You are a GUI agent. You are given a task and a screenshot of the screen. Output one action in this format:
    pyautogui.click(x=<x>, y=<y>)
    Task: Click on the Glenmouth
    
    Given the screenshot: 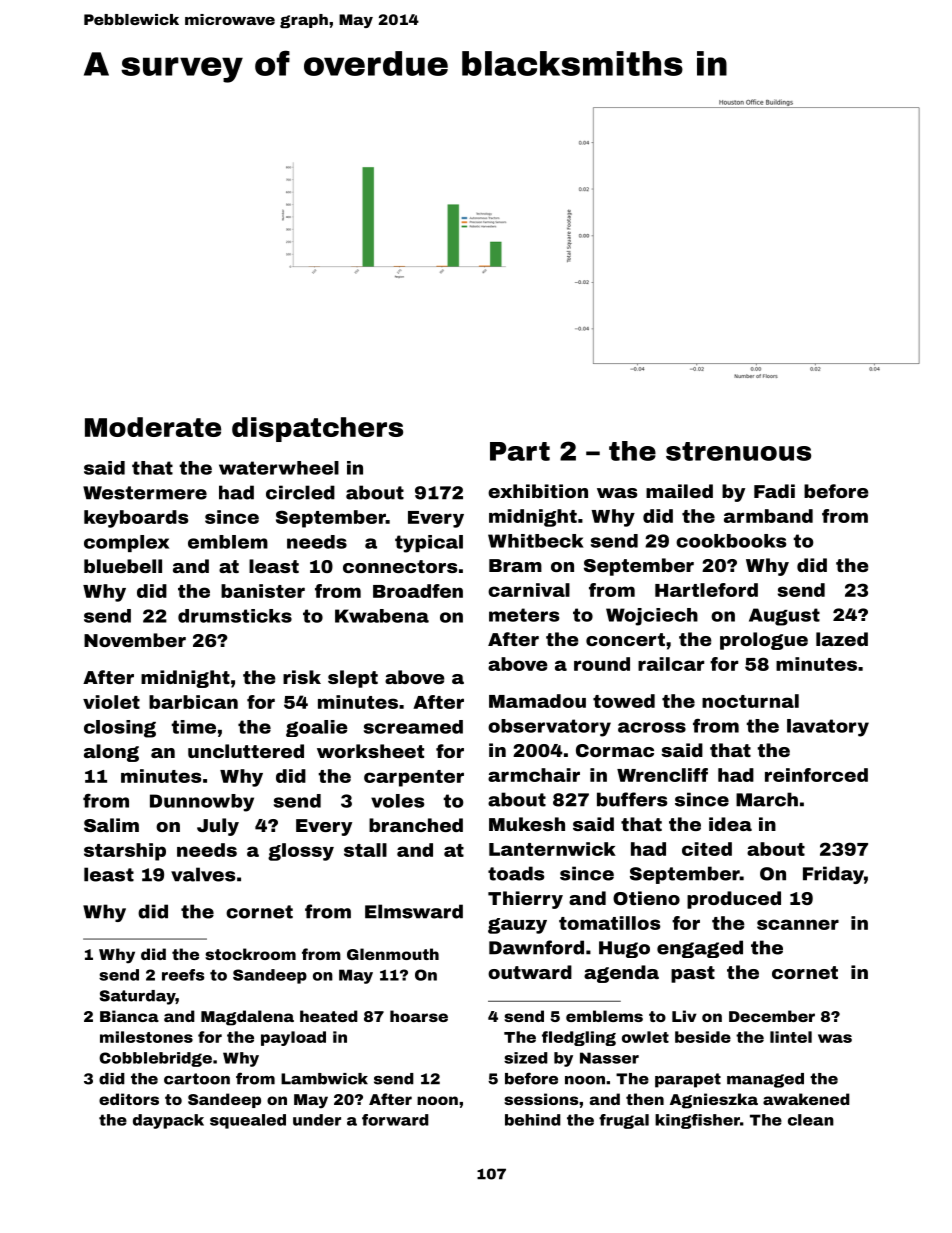 What is the action you would take?
    pyautogui.click(x=393, y=954)
